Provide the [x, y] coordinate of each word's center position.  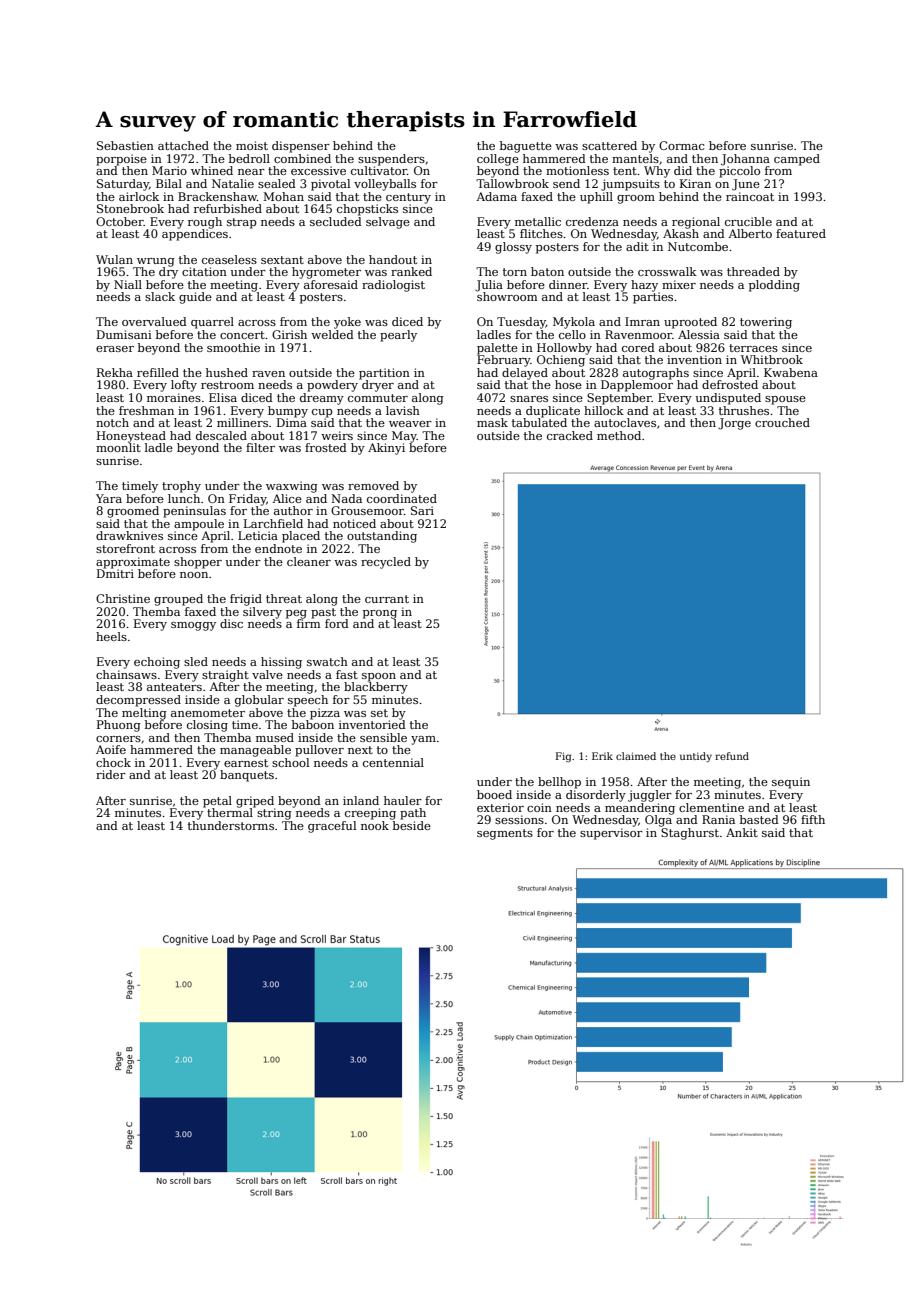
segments [505, 834]
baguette [526, 147]
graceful [332, 827]
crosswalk [667, 271]
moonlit [118, 447]
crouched [782, 422]
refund [732, 756]
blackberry [376, 688]
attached [183, 145]
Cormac [681, 145]
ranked [411, 271]
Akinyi [386, 449]
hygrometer [326, 273]
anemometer [208, 713]
